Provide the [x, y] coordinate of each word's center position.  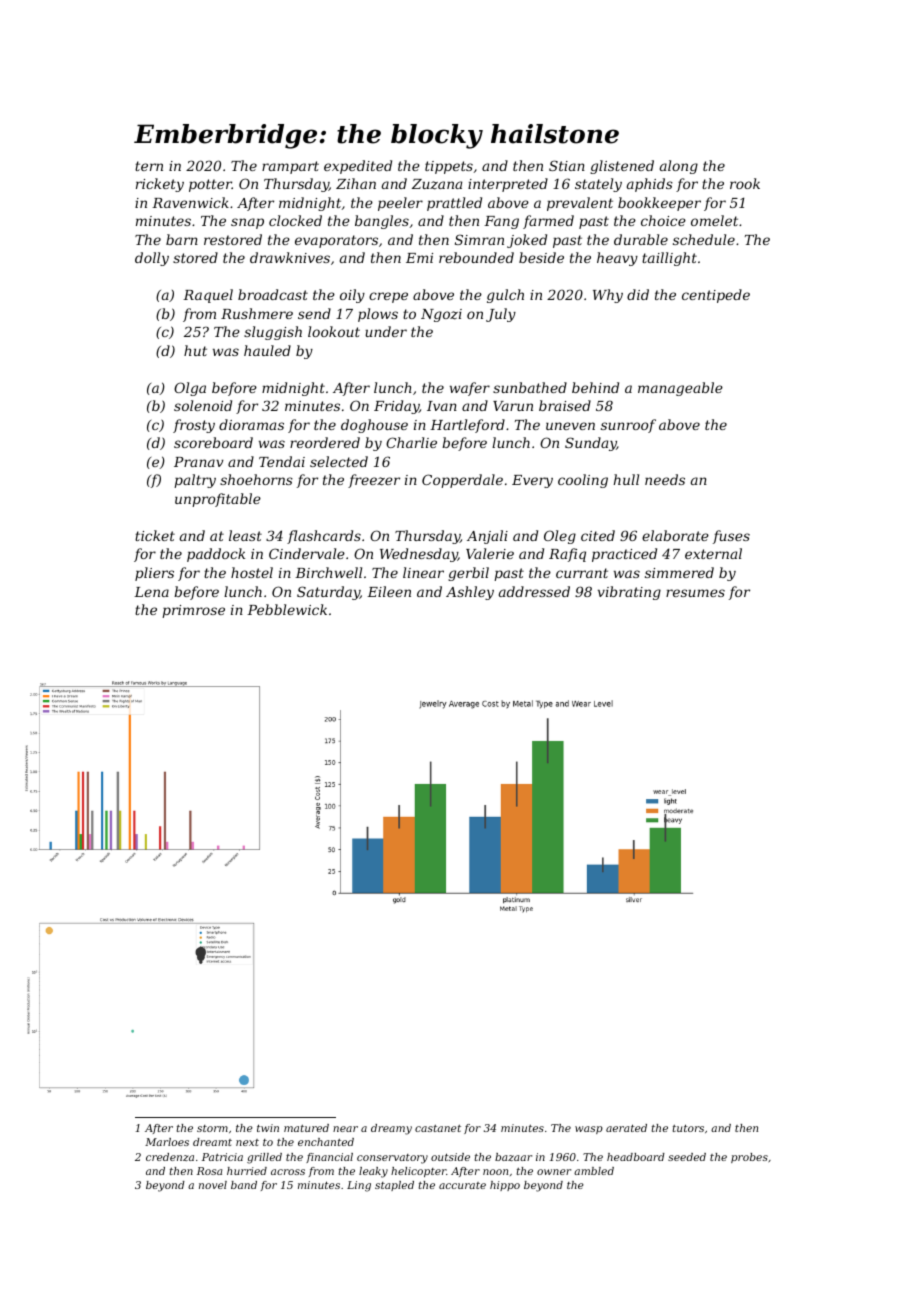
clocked [295, 220]
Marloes [167, 1142]
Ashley [470, 593]
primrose [193, 611]
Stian [567, 165]
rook [745, 183]
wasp [589, 1130]
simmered [679, 572]
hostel [252, 572]
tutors [688, 1128]
